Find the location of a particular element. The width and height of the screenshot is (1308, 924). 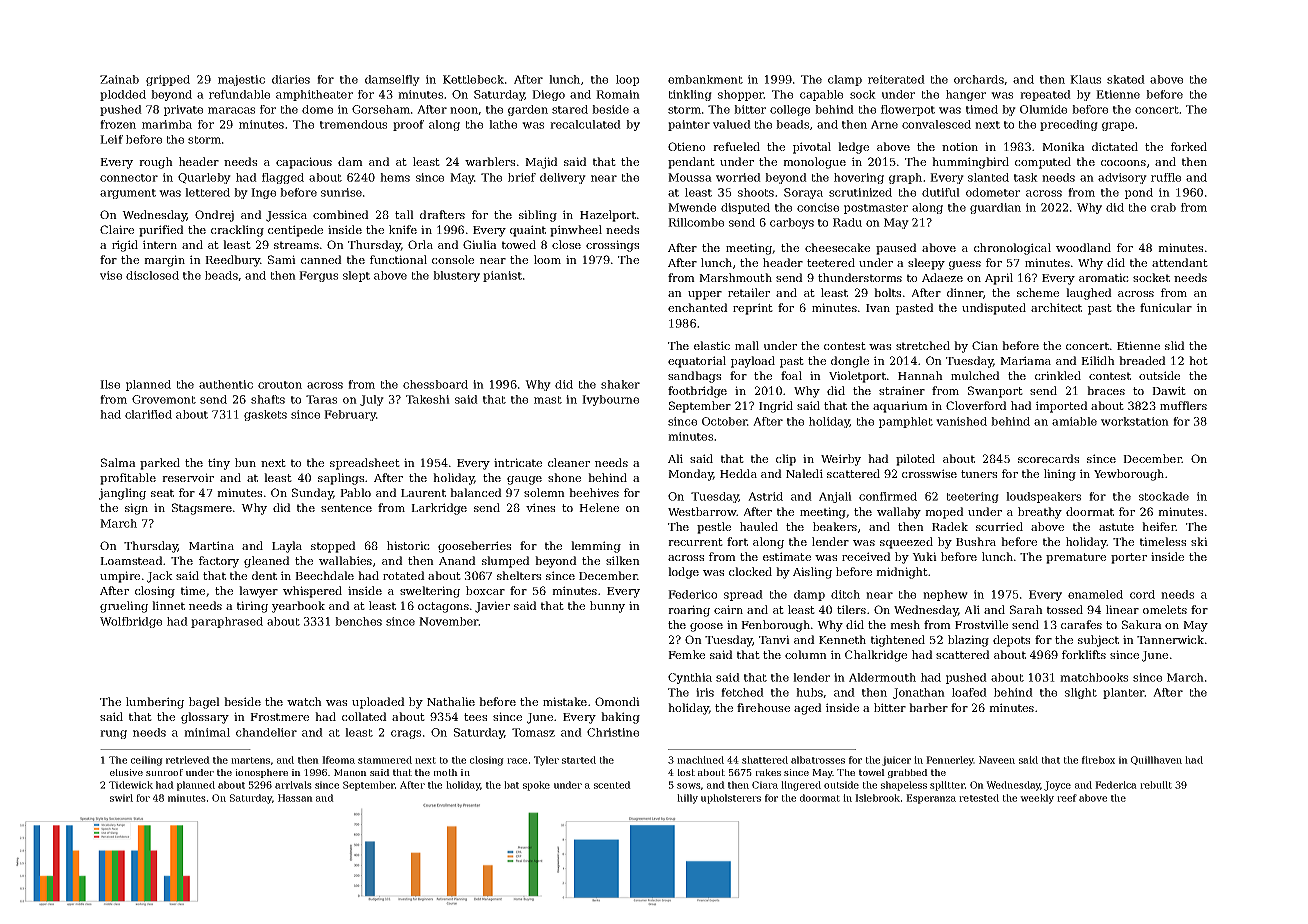

Hassan is located at coordinates (295, 798).
